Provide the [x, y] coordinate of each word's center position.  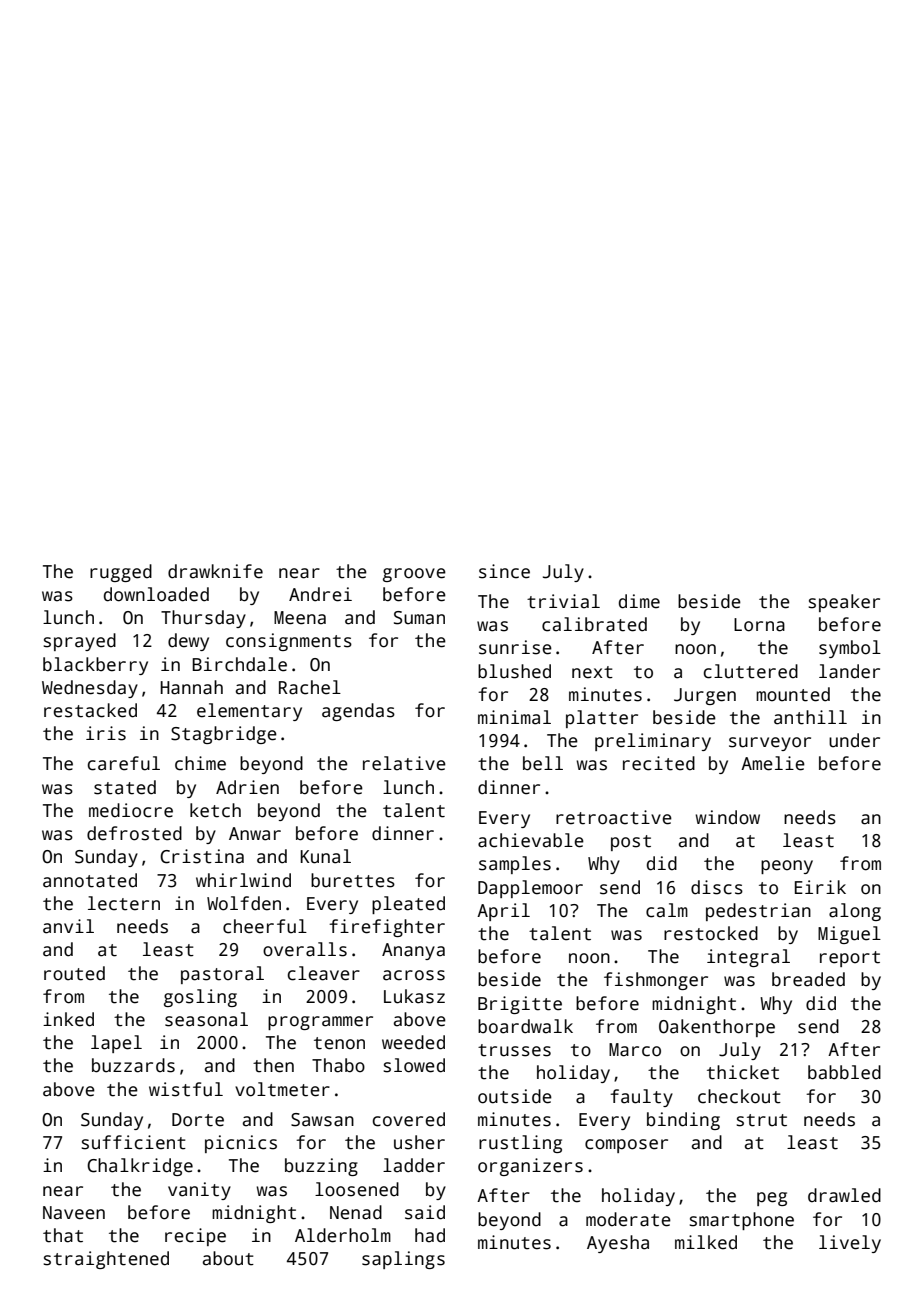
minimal [514, 717]
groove [414, 575]
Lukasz [414, 996]
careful [124, 763]
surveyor [770, 744]
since [504, 571]
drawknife [215, 571]
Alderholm [343, 1235]
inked [68, 1019]
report [850, 959]
